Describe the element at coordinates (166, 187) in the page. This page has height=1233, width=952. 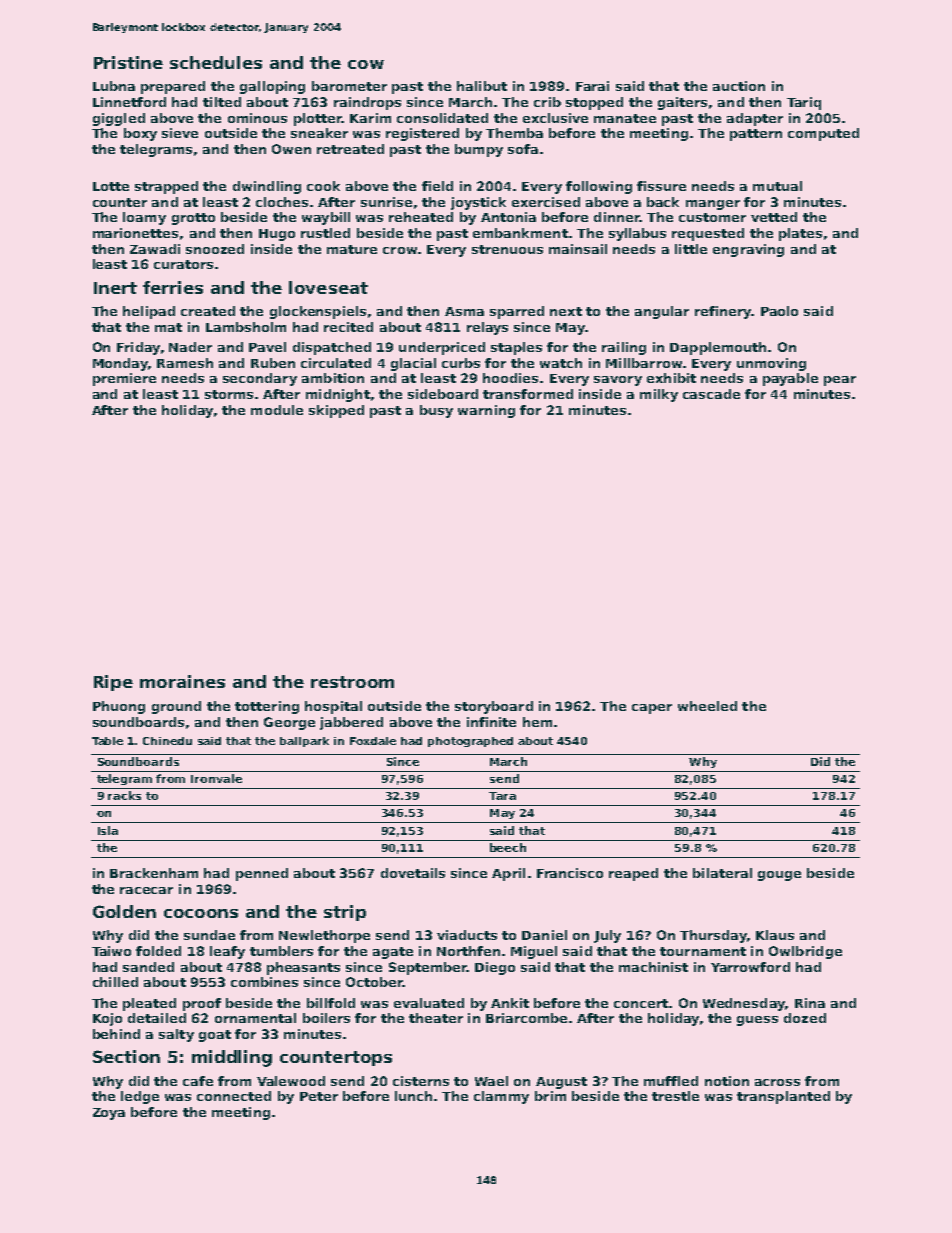
I see `strapped` at that location.
